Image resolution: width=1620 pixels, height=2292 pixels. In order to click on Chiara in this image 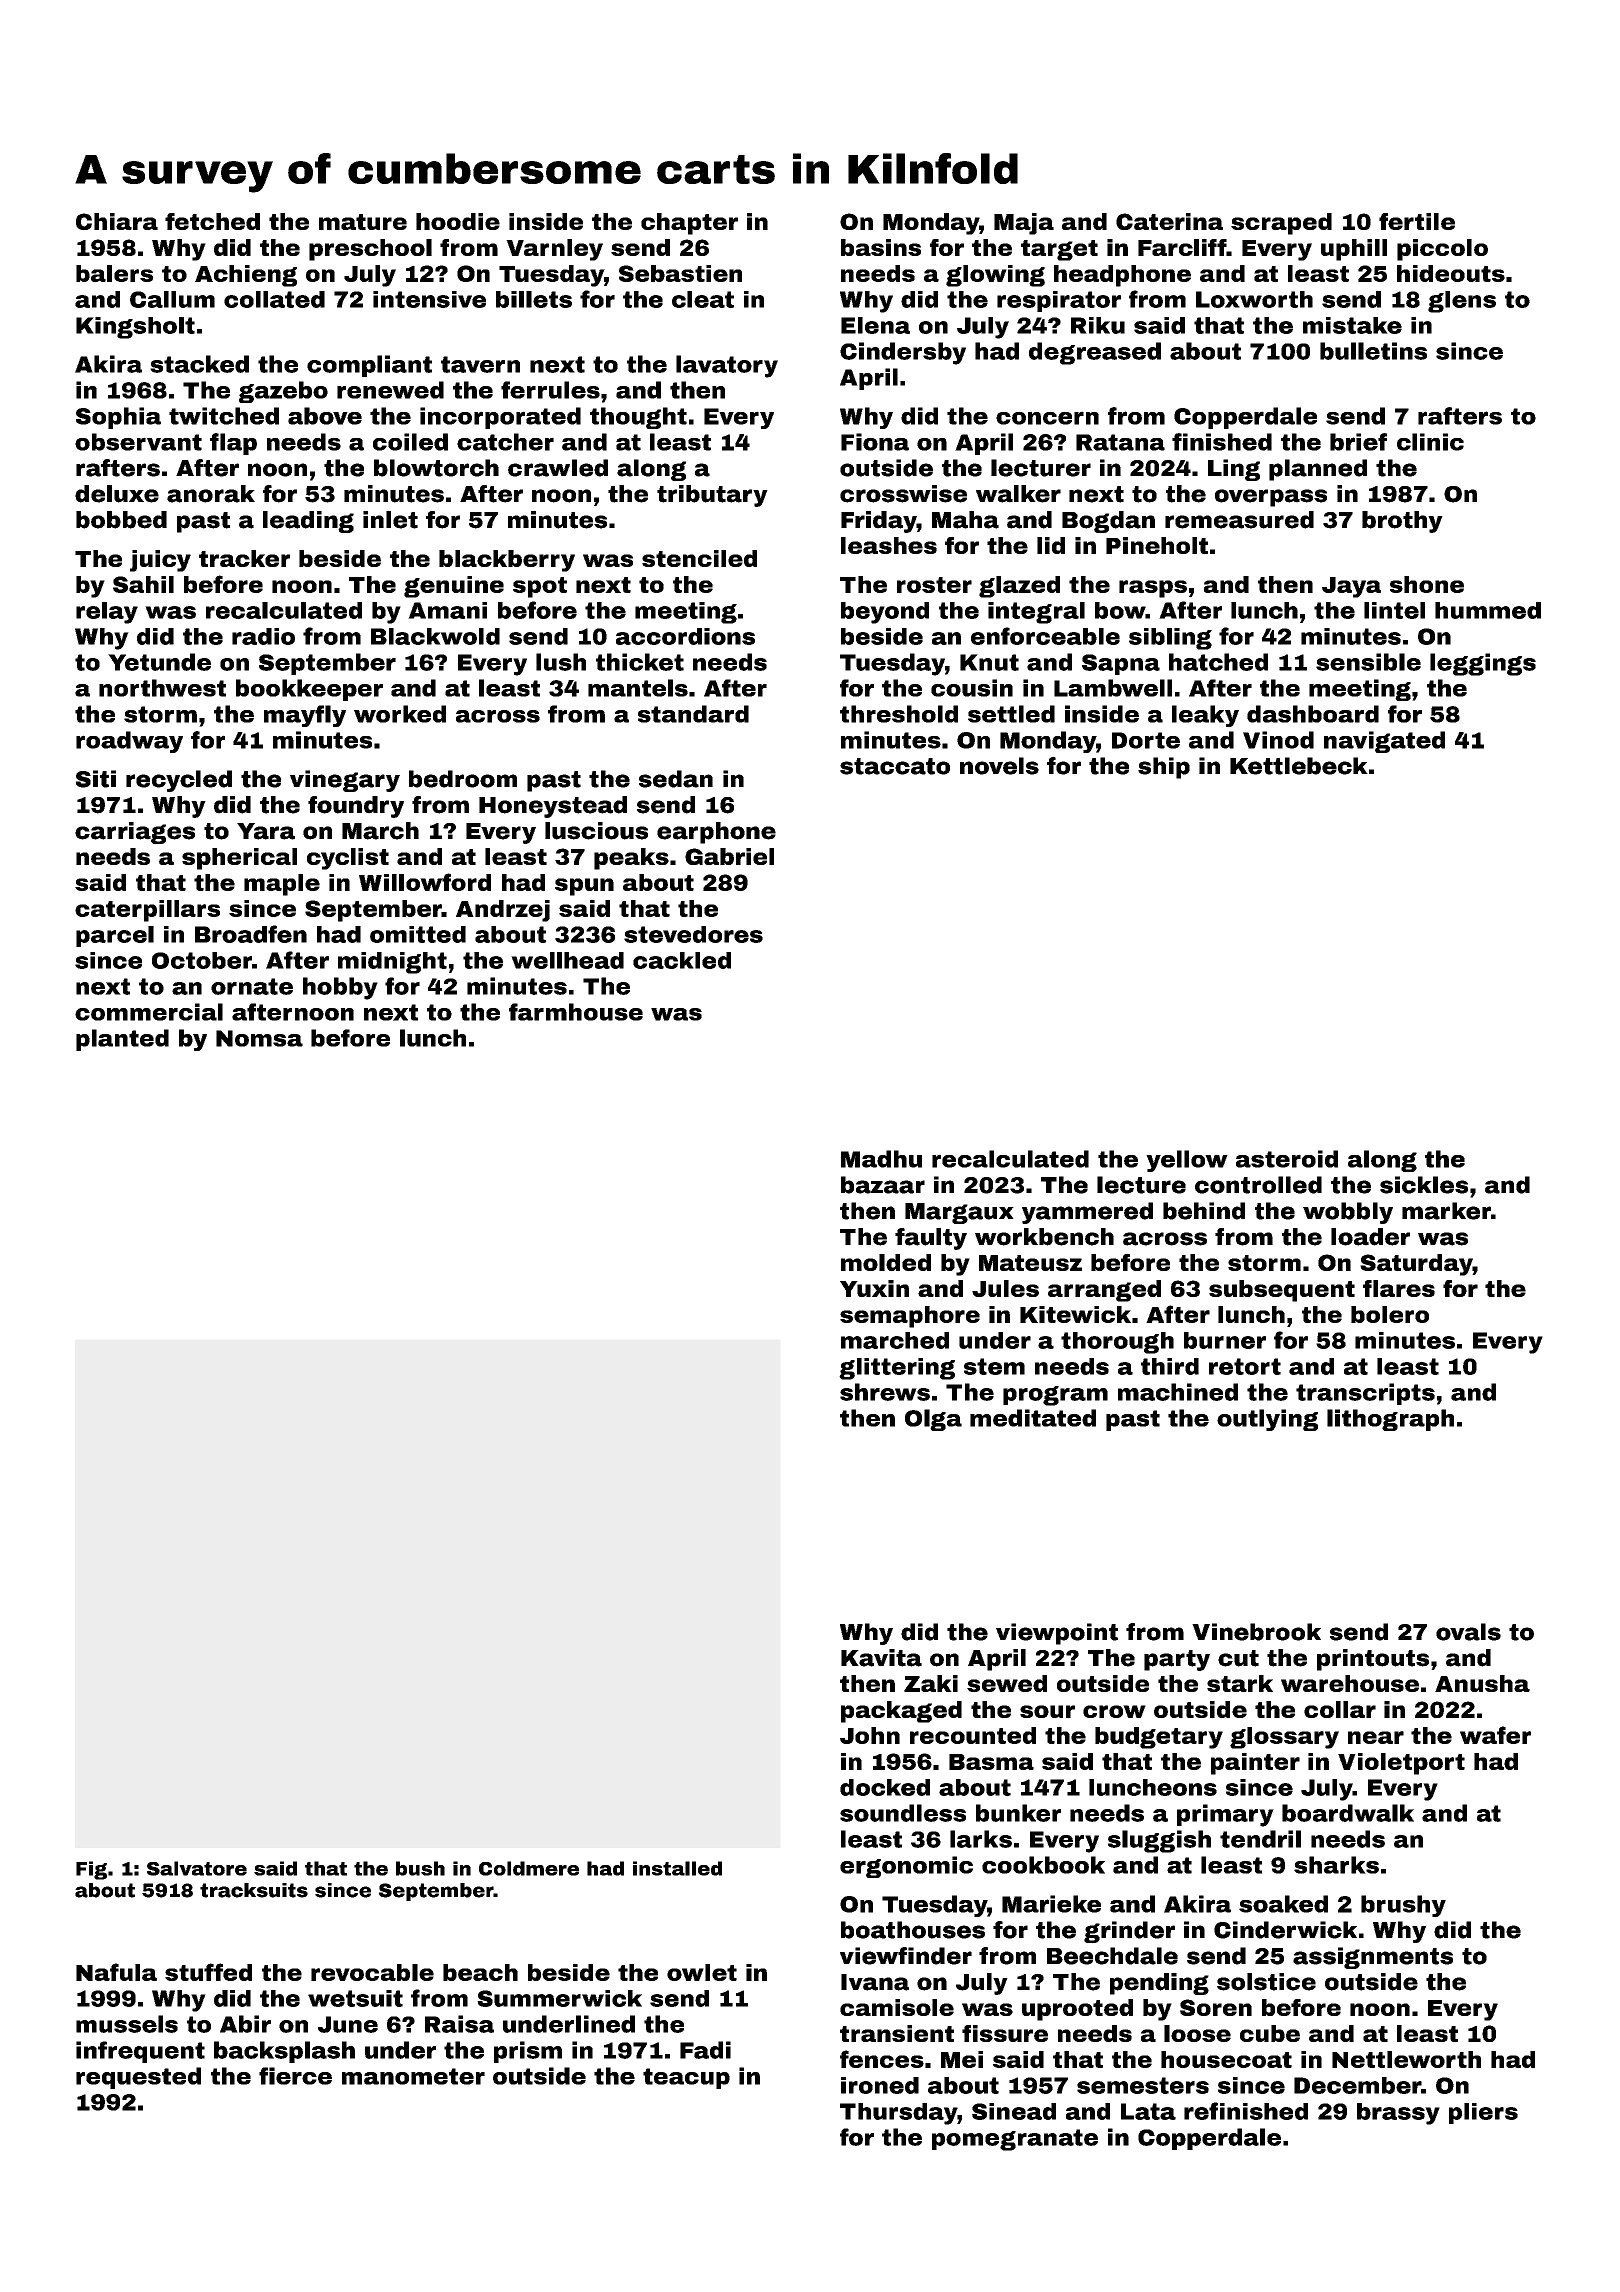, I will do `click(117, 221)`.
